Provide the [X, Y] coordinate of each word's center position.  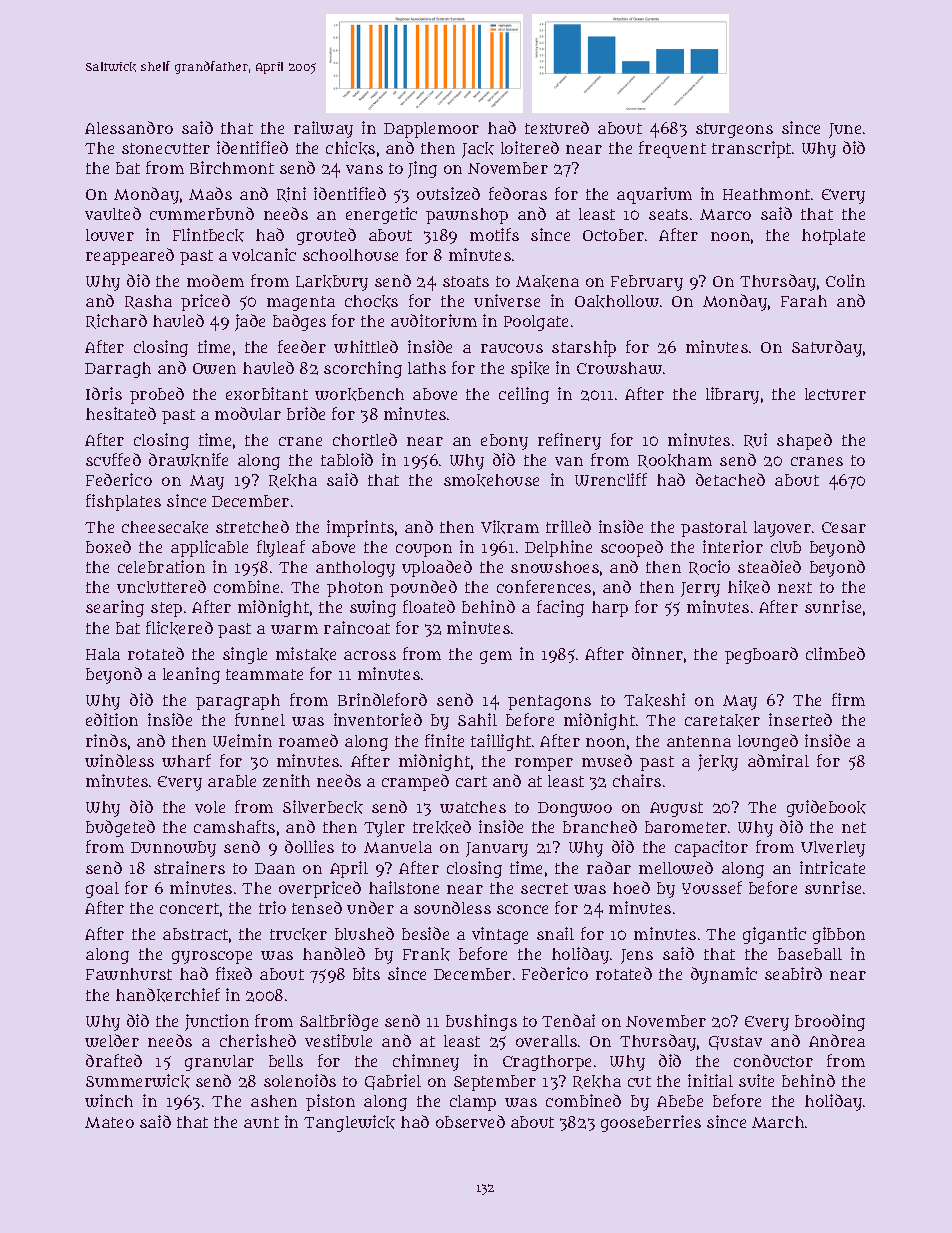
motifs [494, 234]
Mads [210, 193]
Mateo [109, 1122]
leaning [191, 675]
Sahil [477, 719]
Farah [804, 301]
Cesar [844, 527]
